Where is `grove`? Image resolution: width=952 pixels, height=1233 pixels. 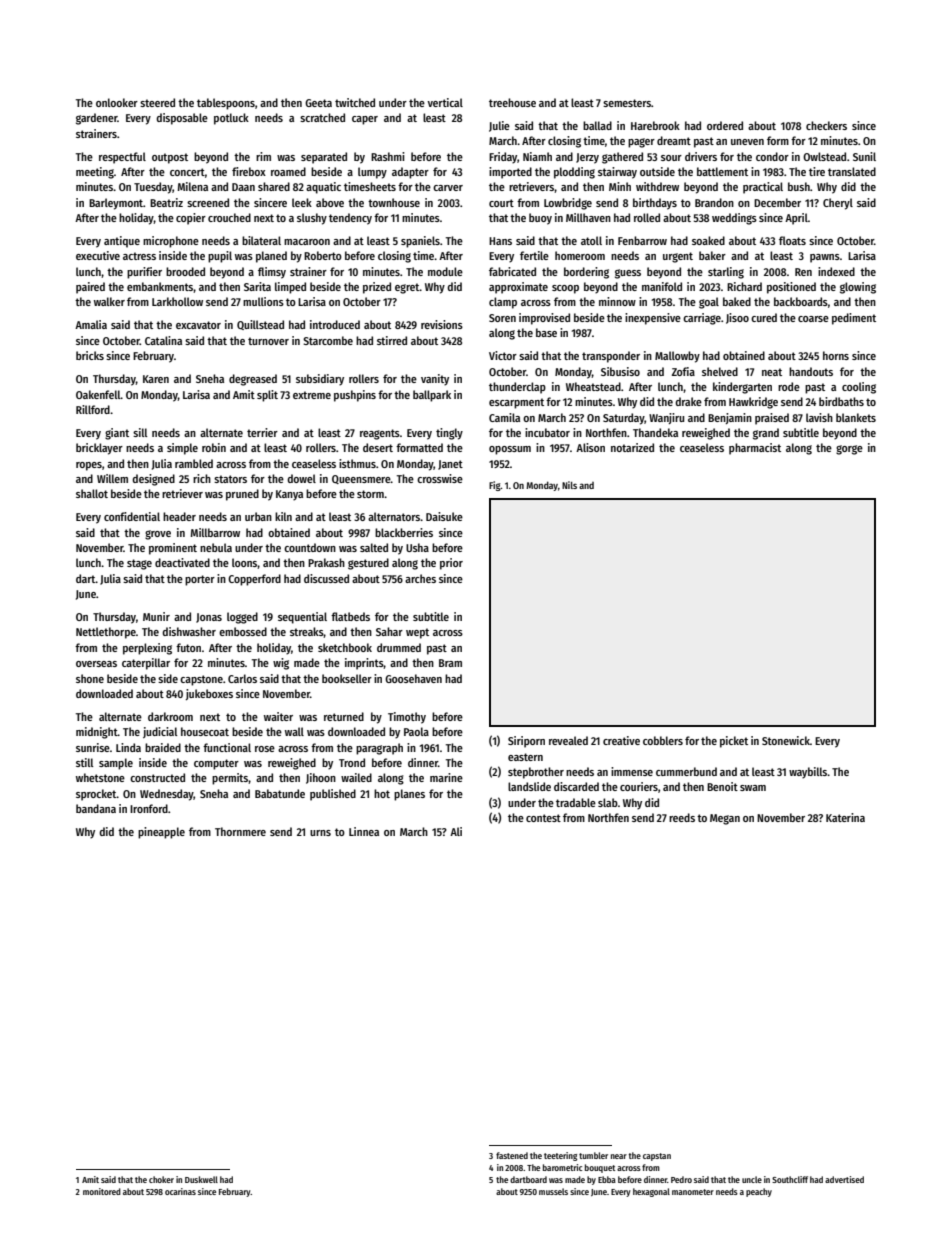
grove is located at coordinates (158, 535).
